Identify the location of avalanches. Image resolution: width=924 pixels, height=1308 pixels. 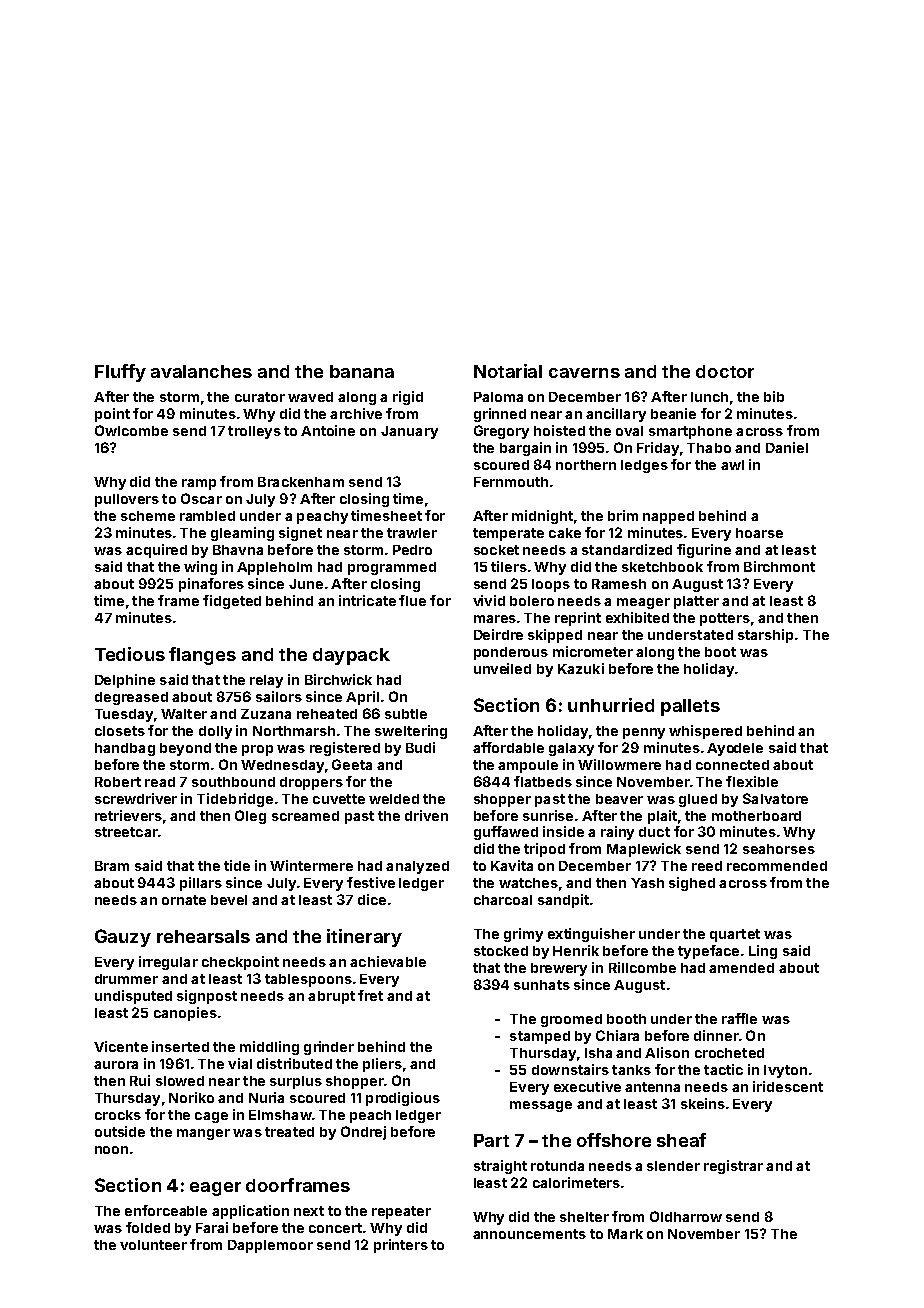
(201, 371).
